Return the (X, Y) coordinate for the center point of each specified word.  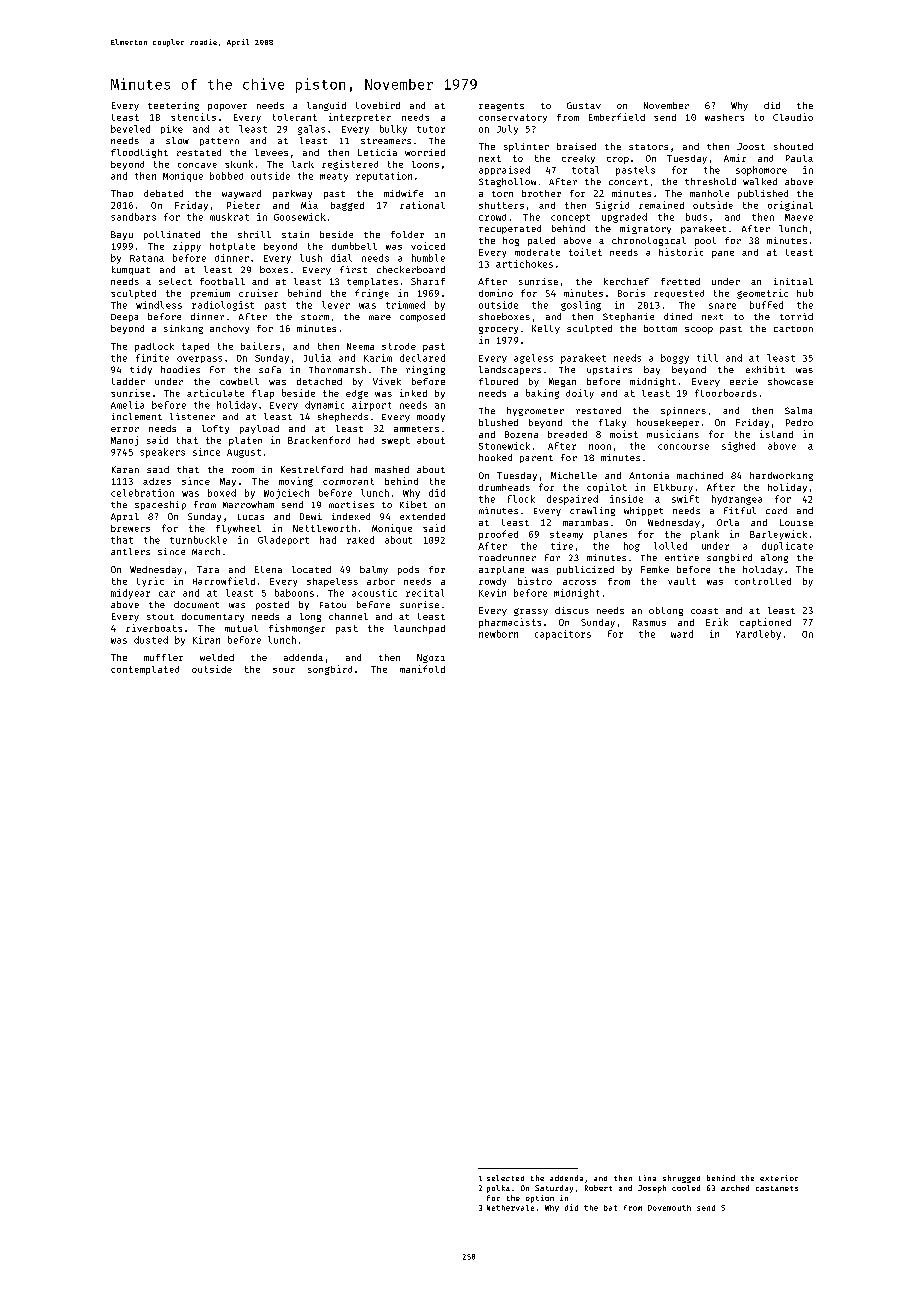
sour (284, 670)
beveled (130, 129)
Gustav (584, 105)
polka (498, 1189)
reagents (501, 107)
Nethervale (510, 1208)
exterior (779, 1178)
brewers (130, 528)
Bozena (521, 434)
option (540, 1199)
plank (705, 535)
